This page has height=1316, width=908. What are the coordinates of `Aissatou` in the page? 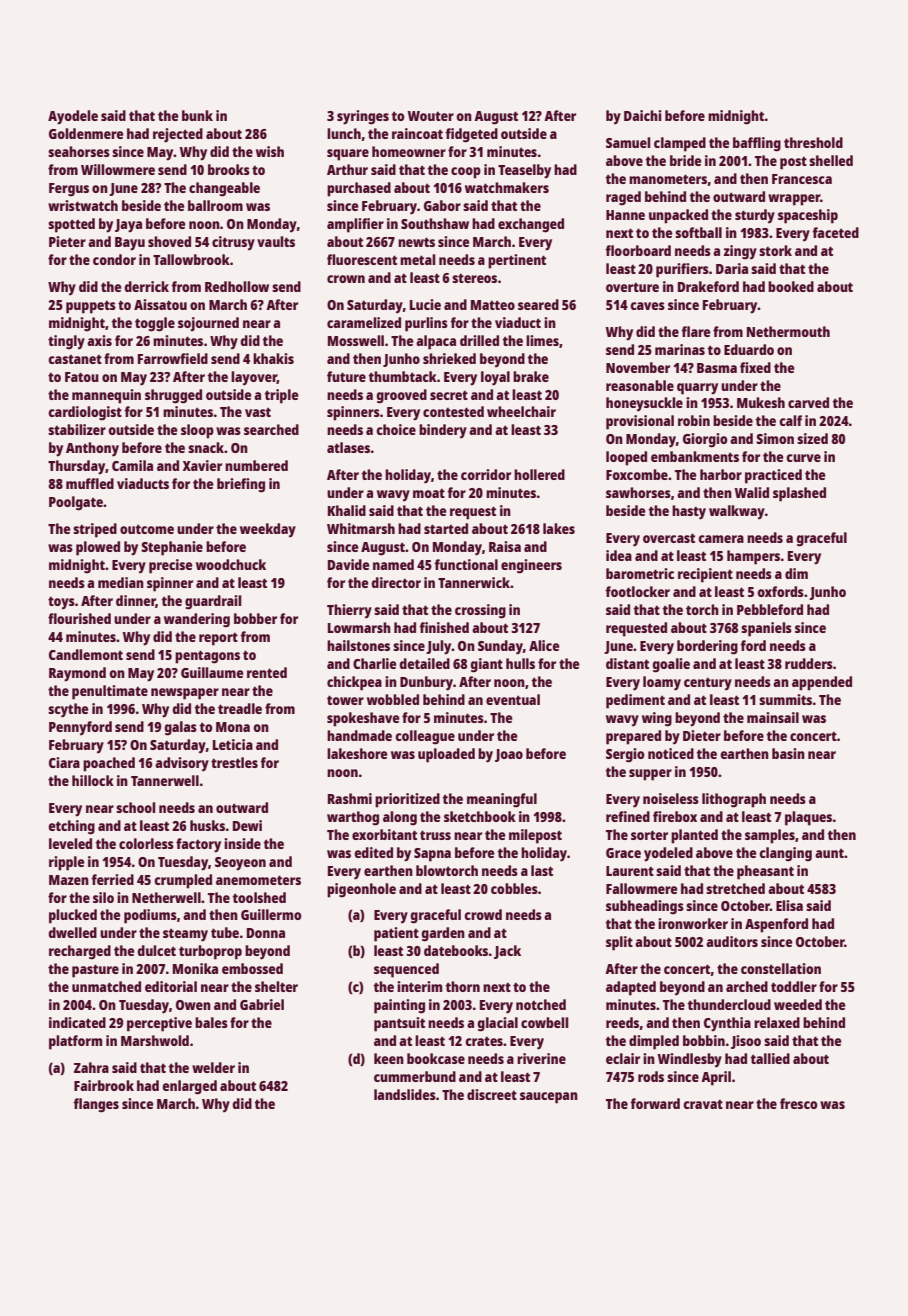 It's located at (160, 304).
